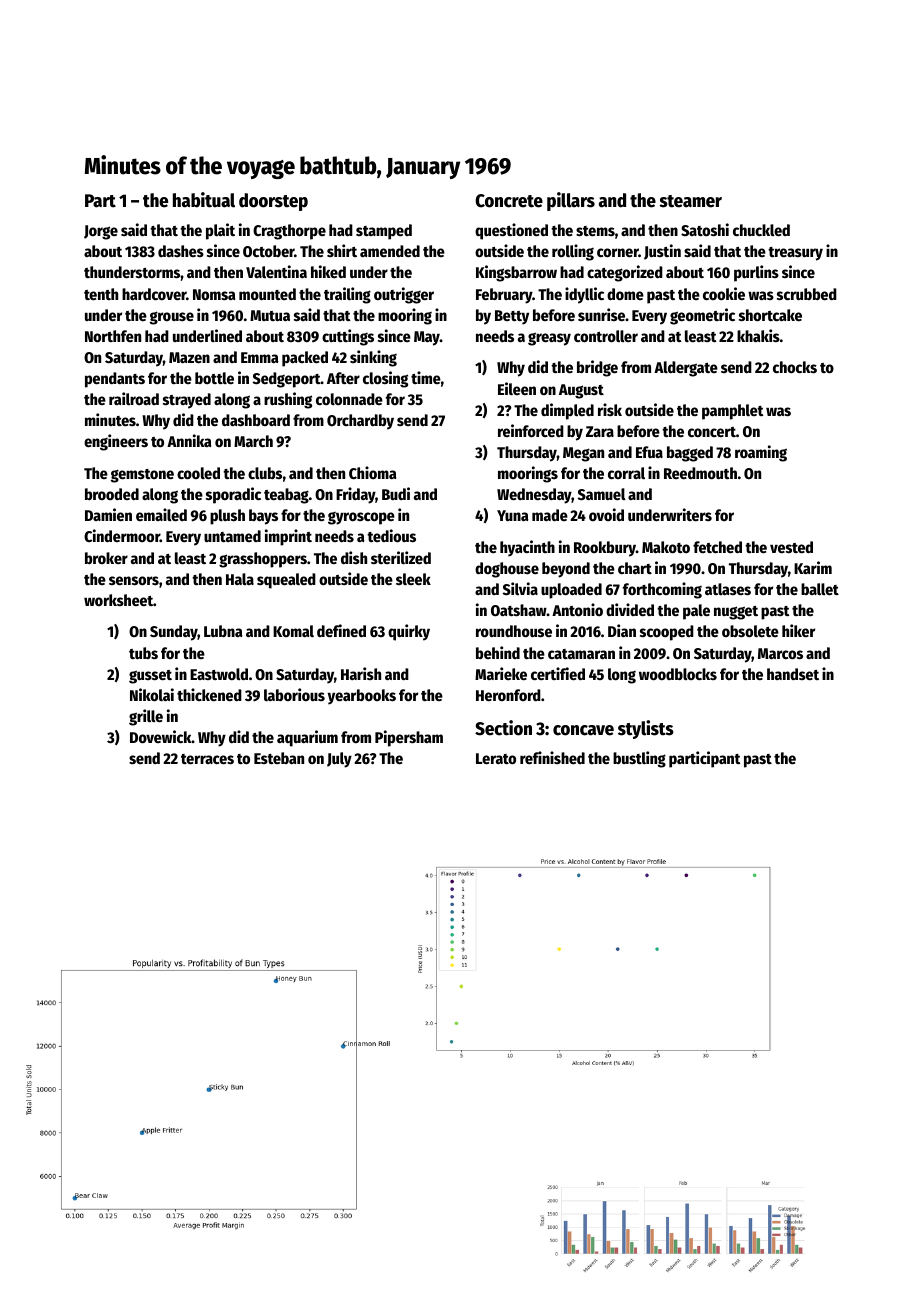  Describe the element at coordinates (373, 472) in the page. I see `Chioma` at that location.
